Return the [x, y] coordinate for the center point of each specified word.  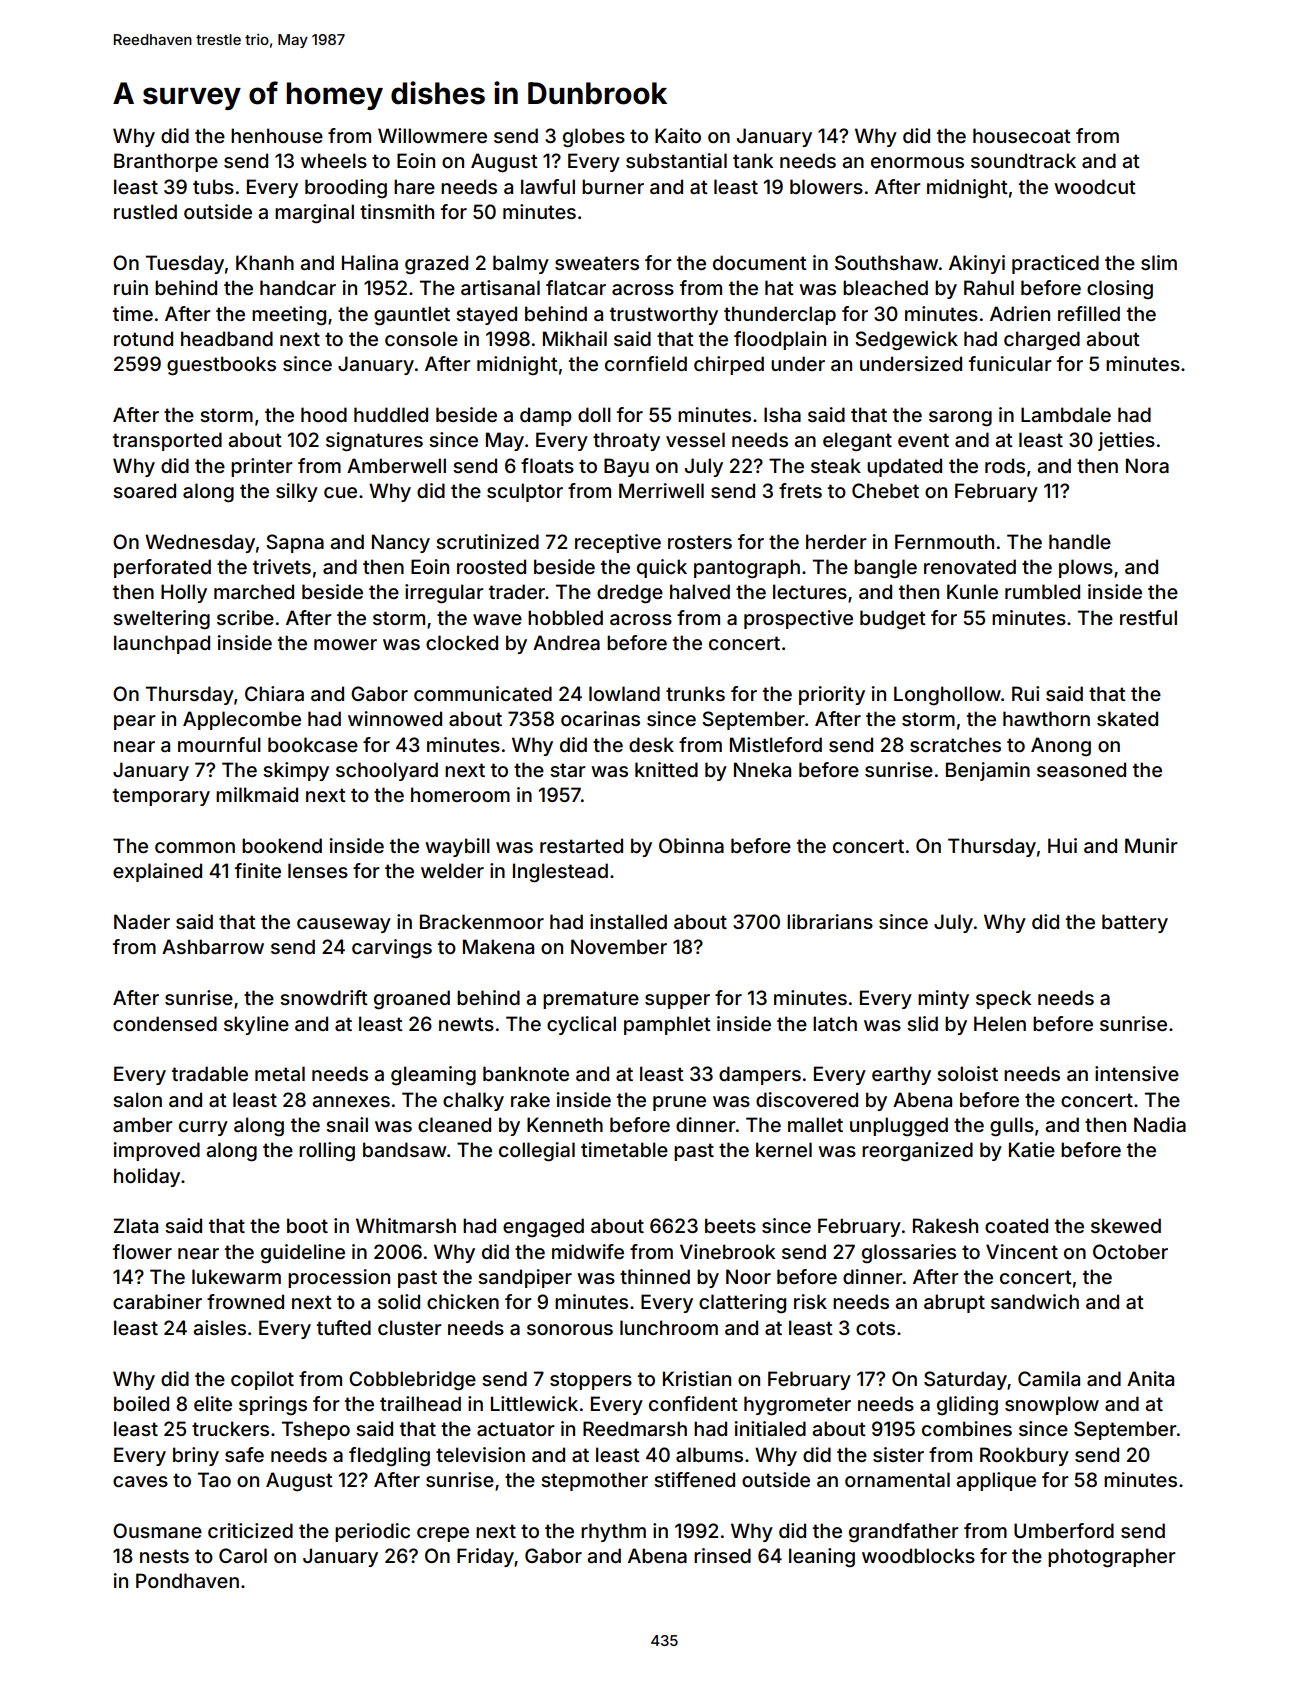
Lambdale [1066, 414]
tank [753, 160]
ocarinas [600, 718]
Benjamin [988, 771]
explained [157, 872]
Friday [485, 1557]
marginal [314, 213]
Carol [243, 1555]
